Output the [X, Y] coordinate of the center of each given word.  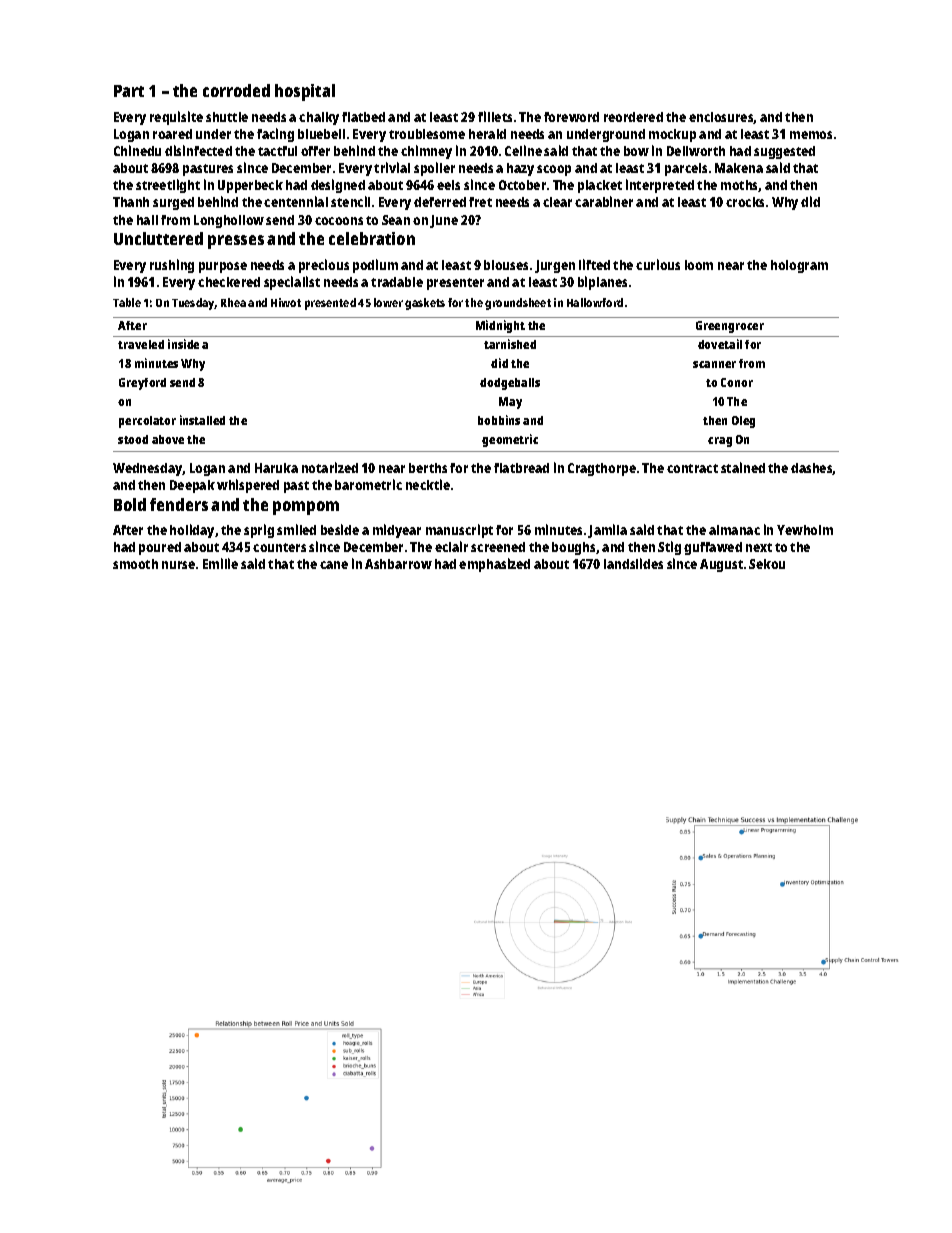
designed [338, 186]
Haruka [276, 468]
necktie [428, 484]
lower [388, 302]
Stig [669, 548]
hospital [305, 92]
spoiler [434, 169]
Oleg [743, 422]
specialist [292, 283]
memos [811, 135]
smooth [135, 564]
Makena [739, 168]
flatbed [363, 117]
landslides [633, 563]
